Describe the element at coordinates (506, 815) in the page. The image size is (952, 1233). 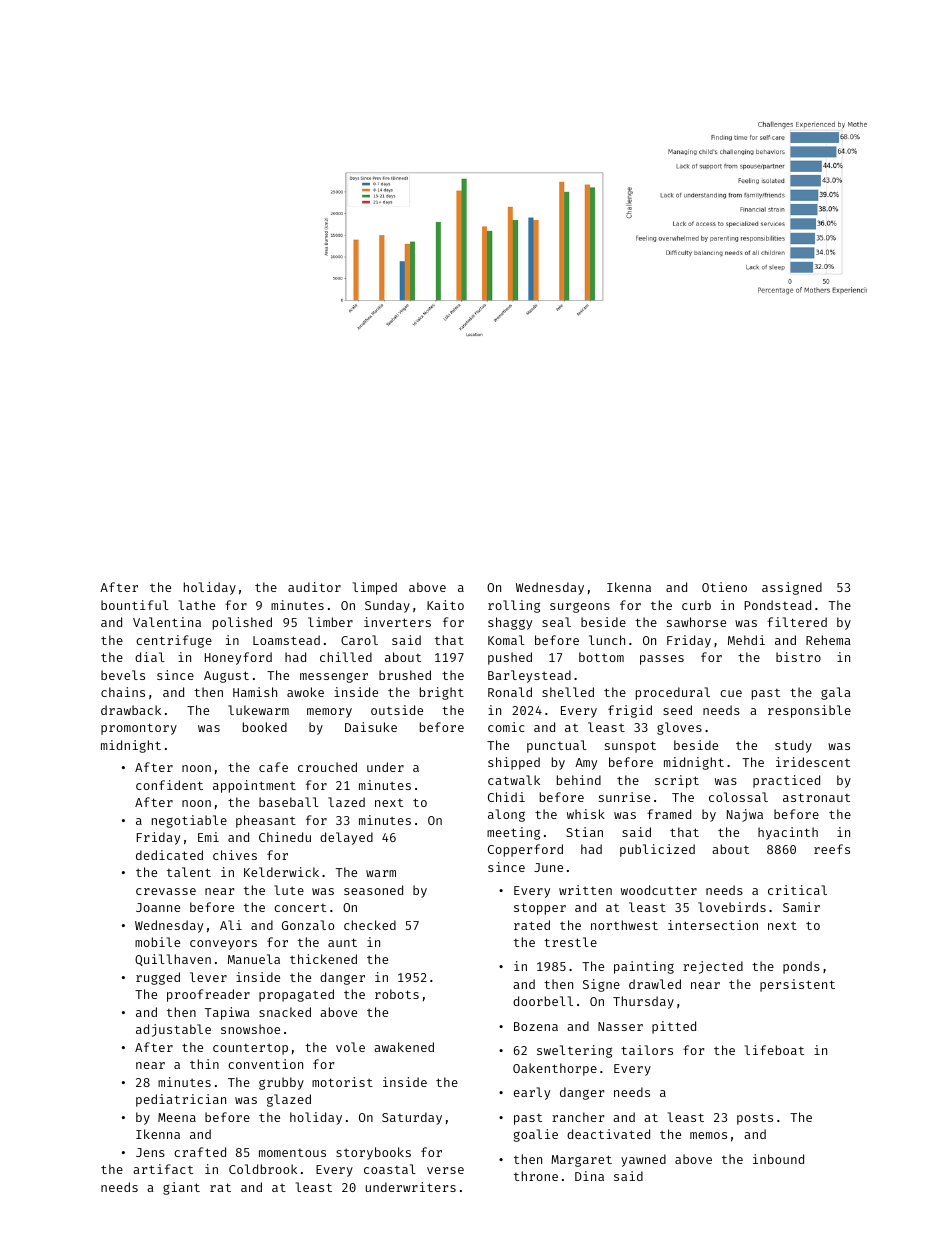
I see `along` at that location.
